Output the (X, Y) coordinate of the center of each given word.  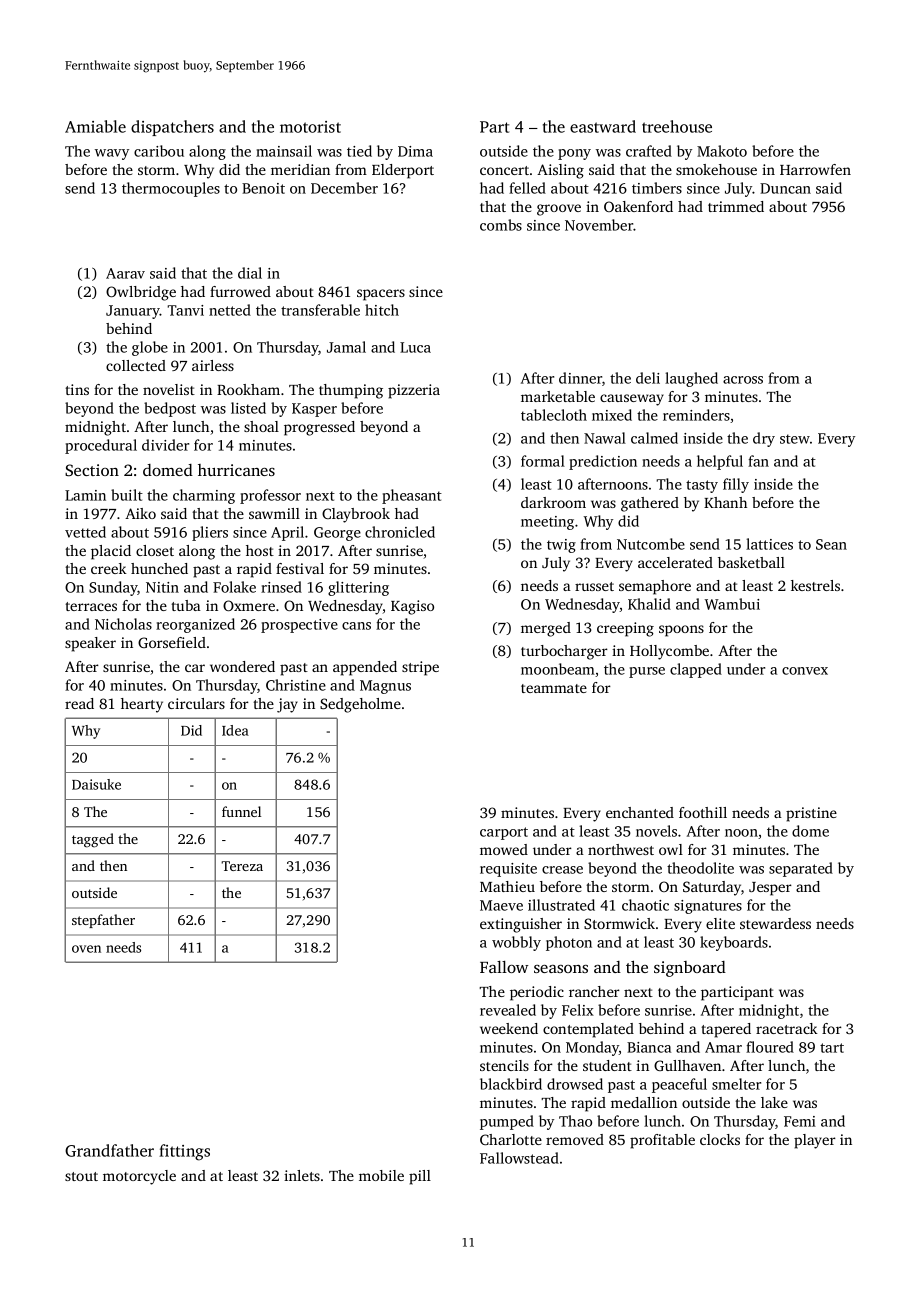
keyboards (734, 943)
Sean (831, 544)
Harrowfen (815, 169)
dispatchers (172, 128)
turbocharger (564, 652)
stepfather (103, 921)
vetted (85, 532)
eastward (603, 126)
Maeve (501, 905)
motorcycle (139, 1177)
